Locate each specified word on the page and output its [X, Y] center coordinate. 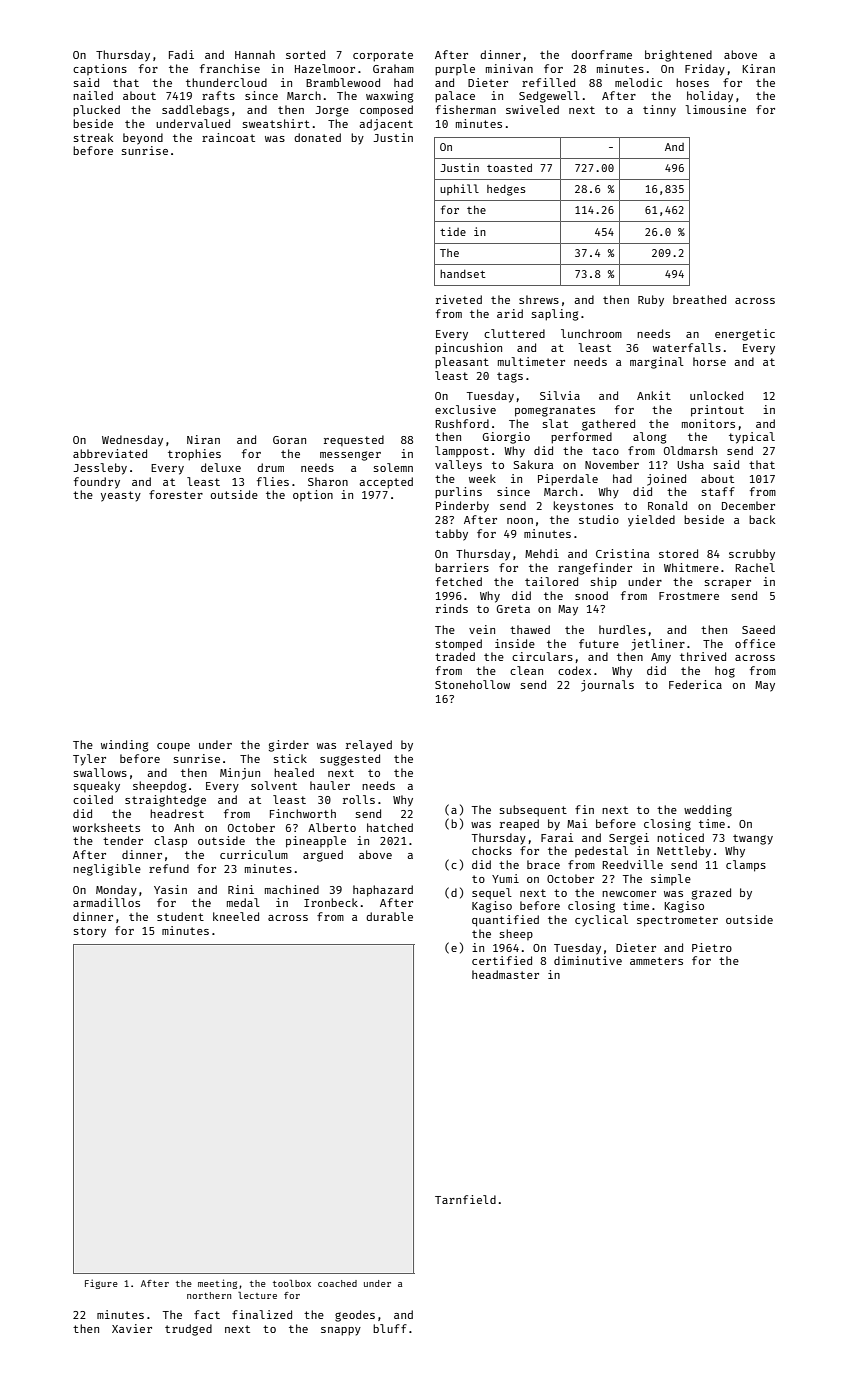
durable [389, 916]
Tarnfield [465, 1199]
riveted [459, 299]
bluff [390, 1328]
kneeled [236, 916]
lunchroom [591, 333]
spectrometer [677, 921]
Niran [203, 439]
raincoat [228, 137]
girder [289, 746]
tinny [659, 111]
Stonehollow [472, 684]
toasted [509, 168]
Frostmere [689, 596]
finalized [262, 1314]
